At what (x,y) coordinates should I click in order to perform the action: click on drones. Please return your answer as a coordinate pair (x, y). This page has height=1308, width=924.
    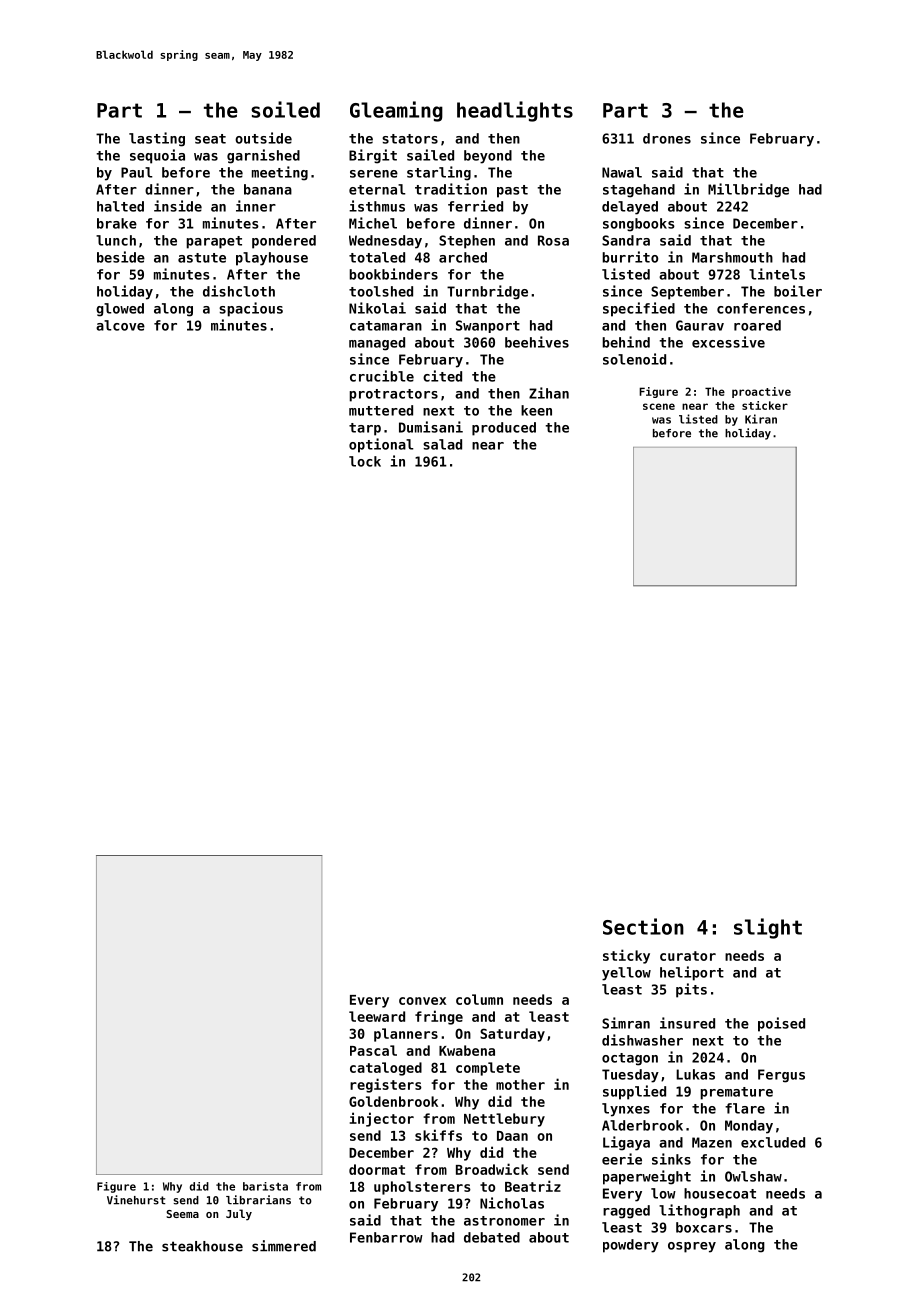
    Looking at the image, I should click on (667, 138).
